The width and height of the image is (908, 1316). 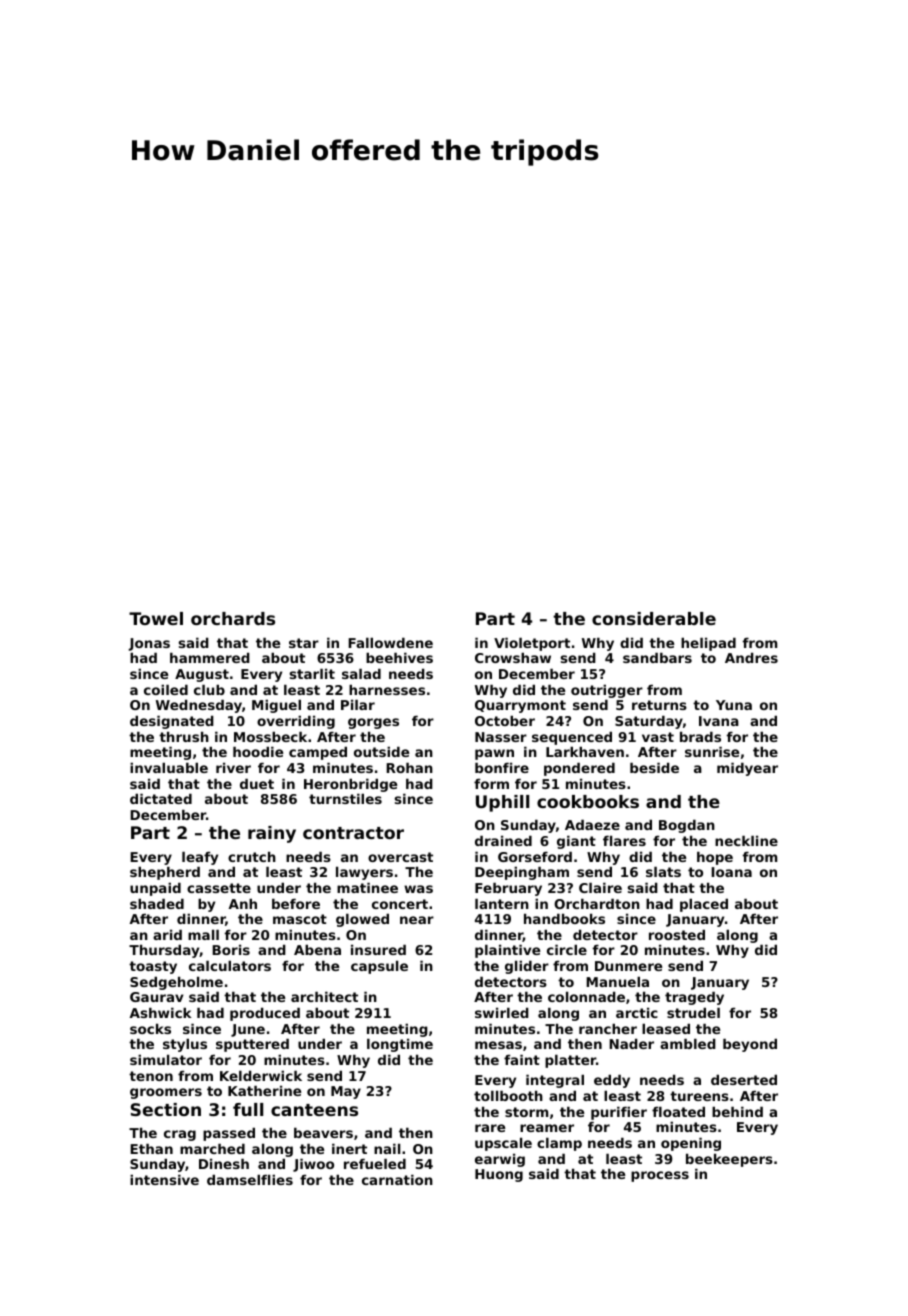 I want to click on beavers, so click(x=323, y=1132).
